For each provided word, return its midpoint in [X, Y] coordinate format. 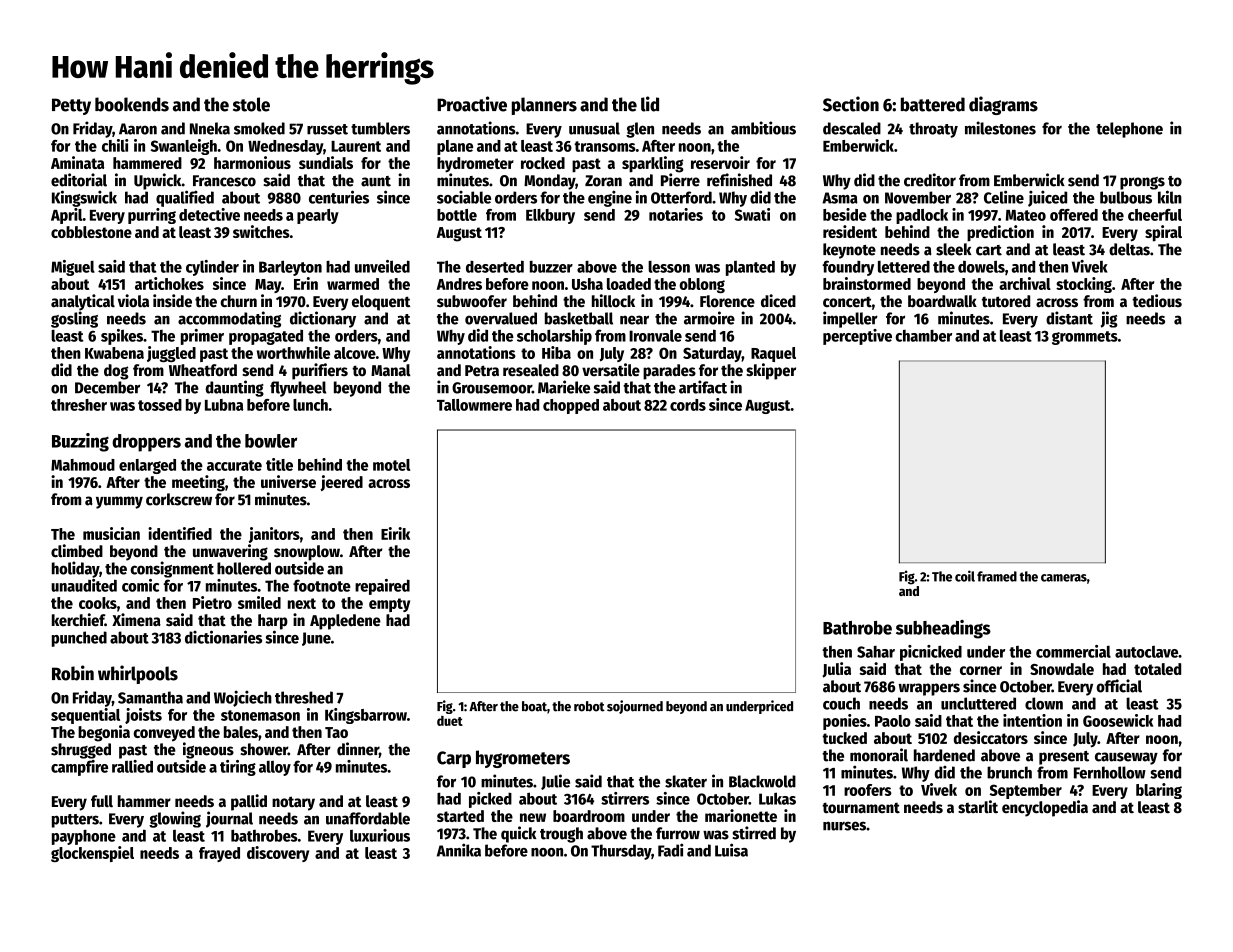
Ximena [136, 620]
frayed [219, 854]
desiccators [991, 737]
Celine [1004, 197]
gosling [74, 319]
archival [1025, 283]
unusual [594, 128]
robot [589, 706]
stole [251, 104]
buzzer [551, 267]
